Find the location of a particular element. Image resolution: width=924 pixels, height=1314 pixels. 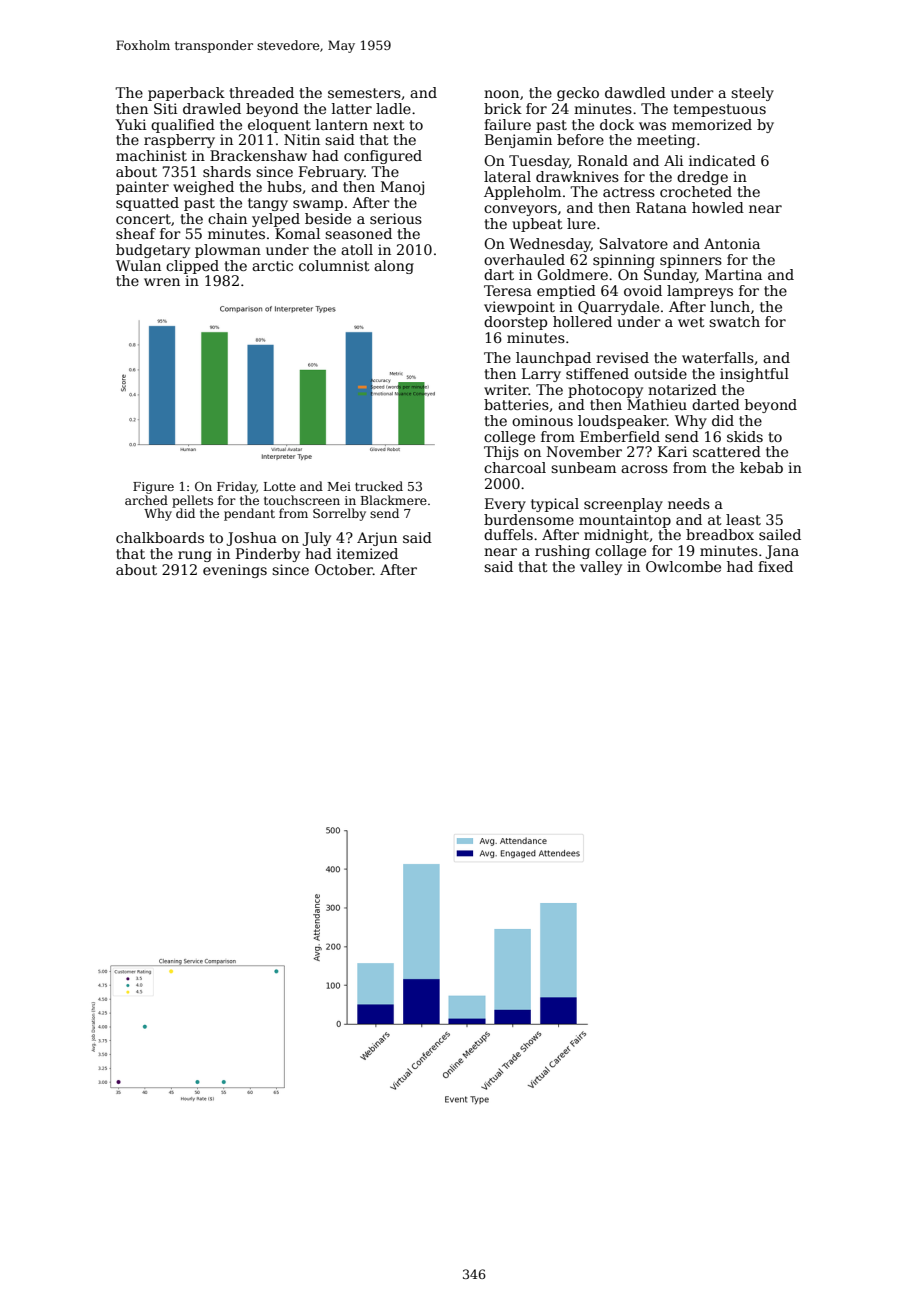

howled is located at coordinates (718, 207).
